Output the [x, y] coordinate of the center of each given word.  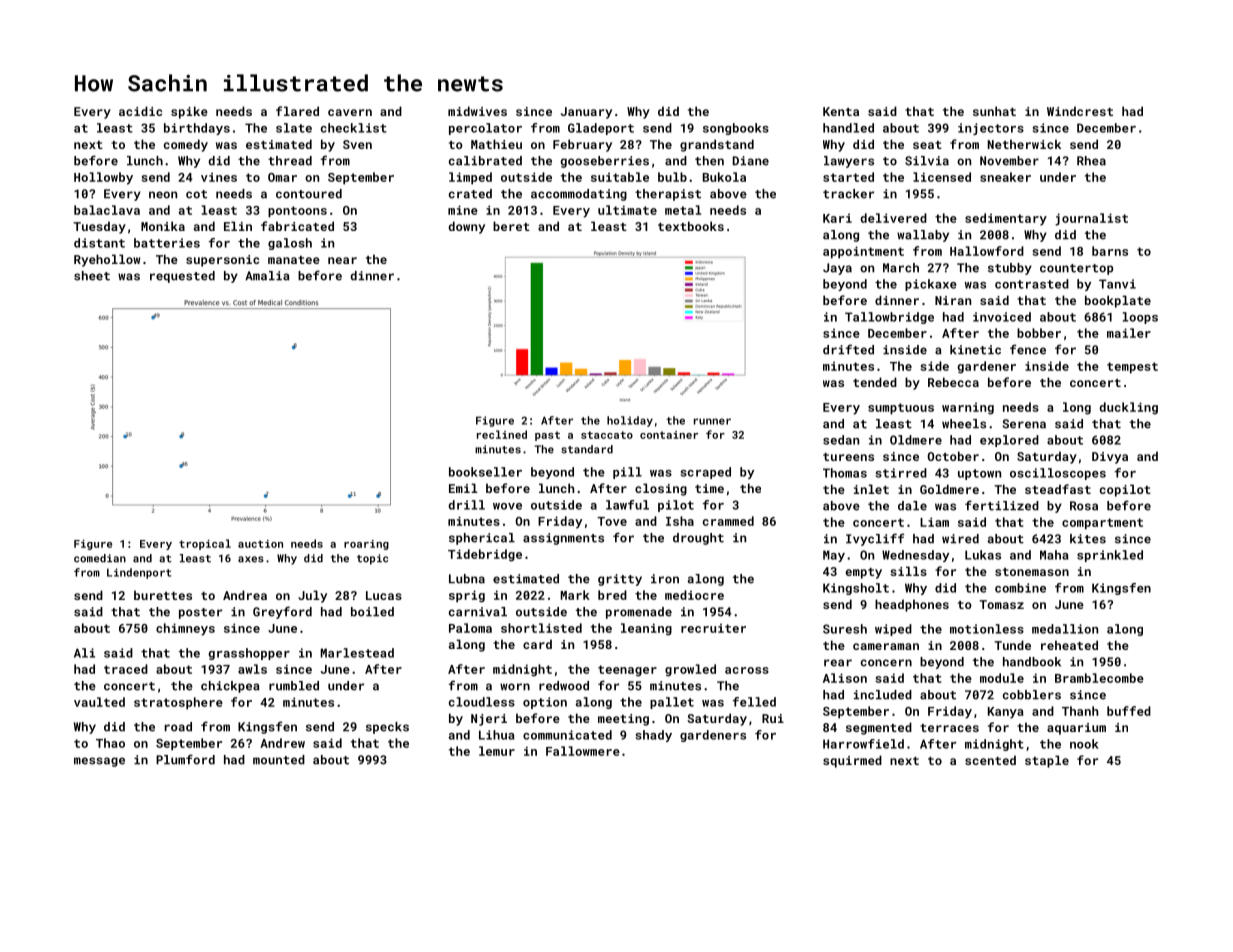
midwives [477, 111]
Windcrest [1080, 111]
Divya [1110, 458]
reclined [502, 434]
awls [252, 669]
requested [182, 277]
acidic [140, 111]
